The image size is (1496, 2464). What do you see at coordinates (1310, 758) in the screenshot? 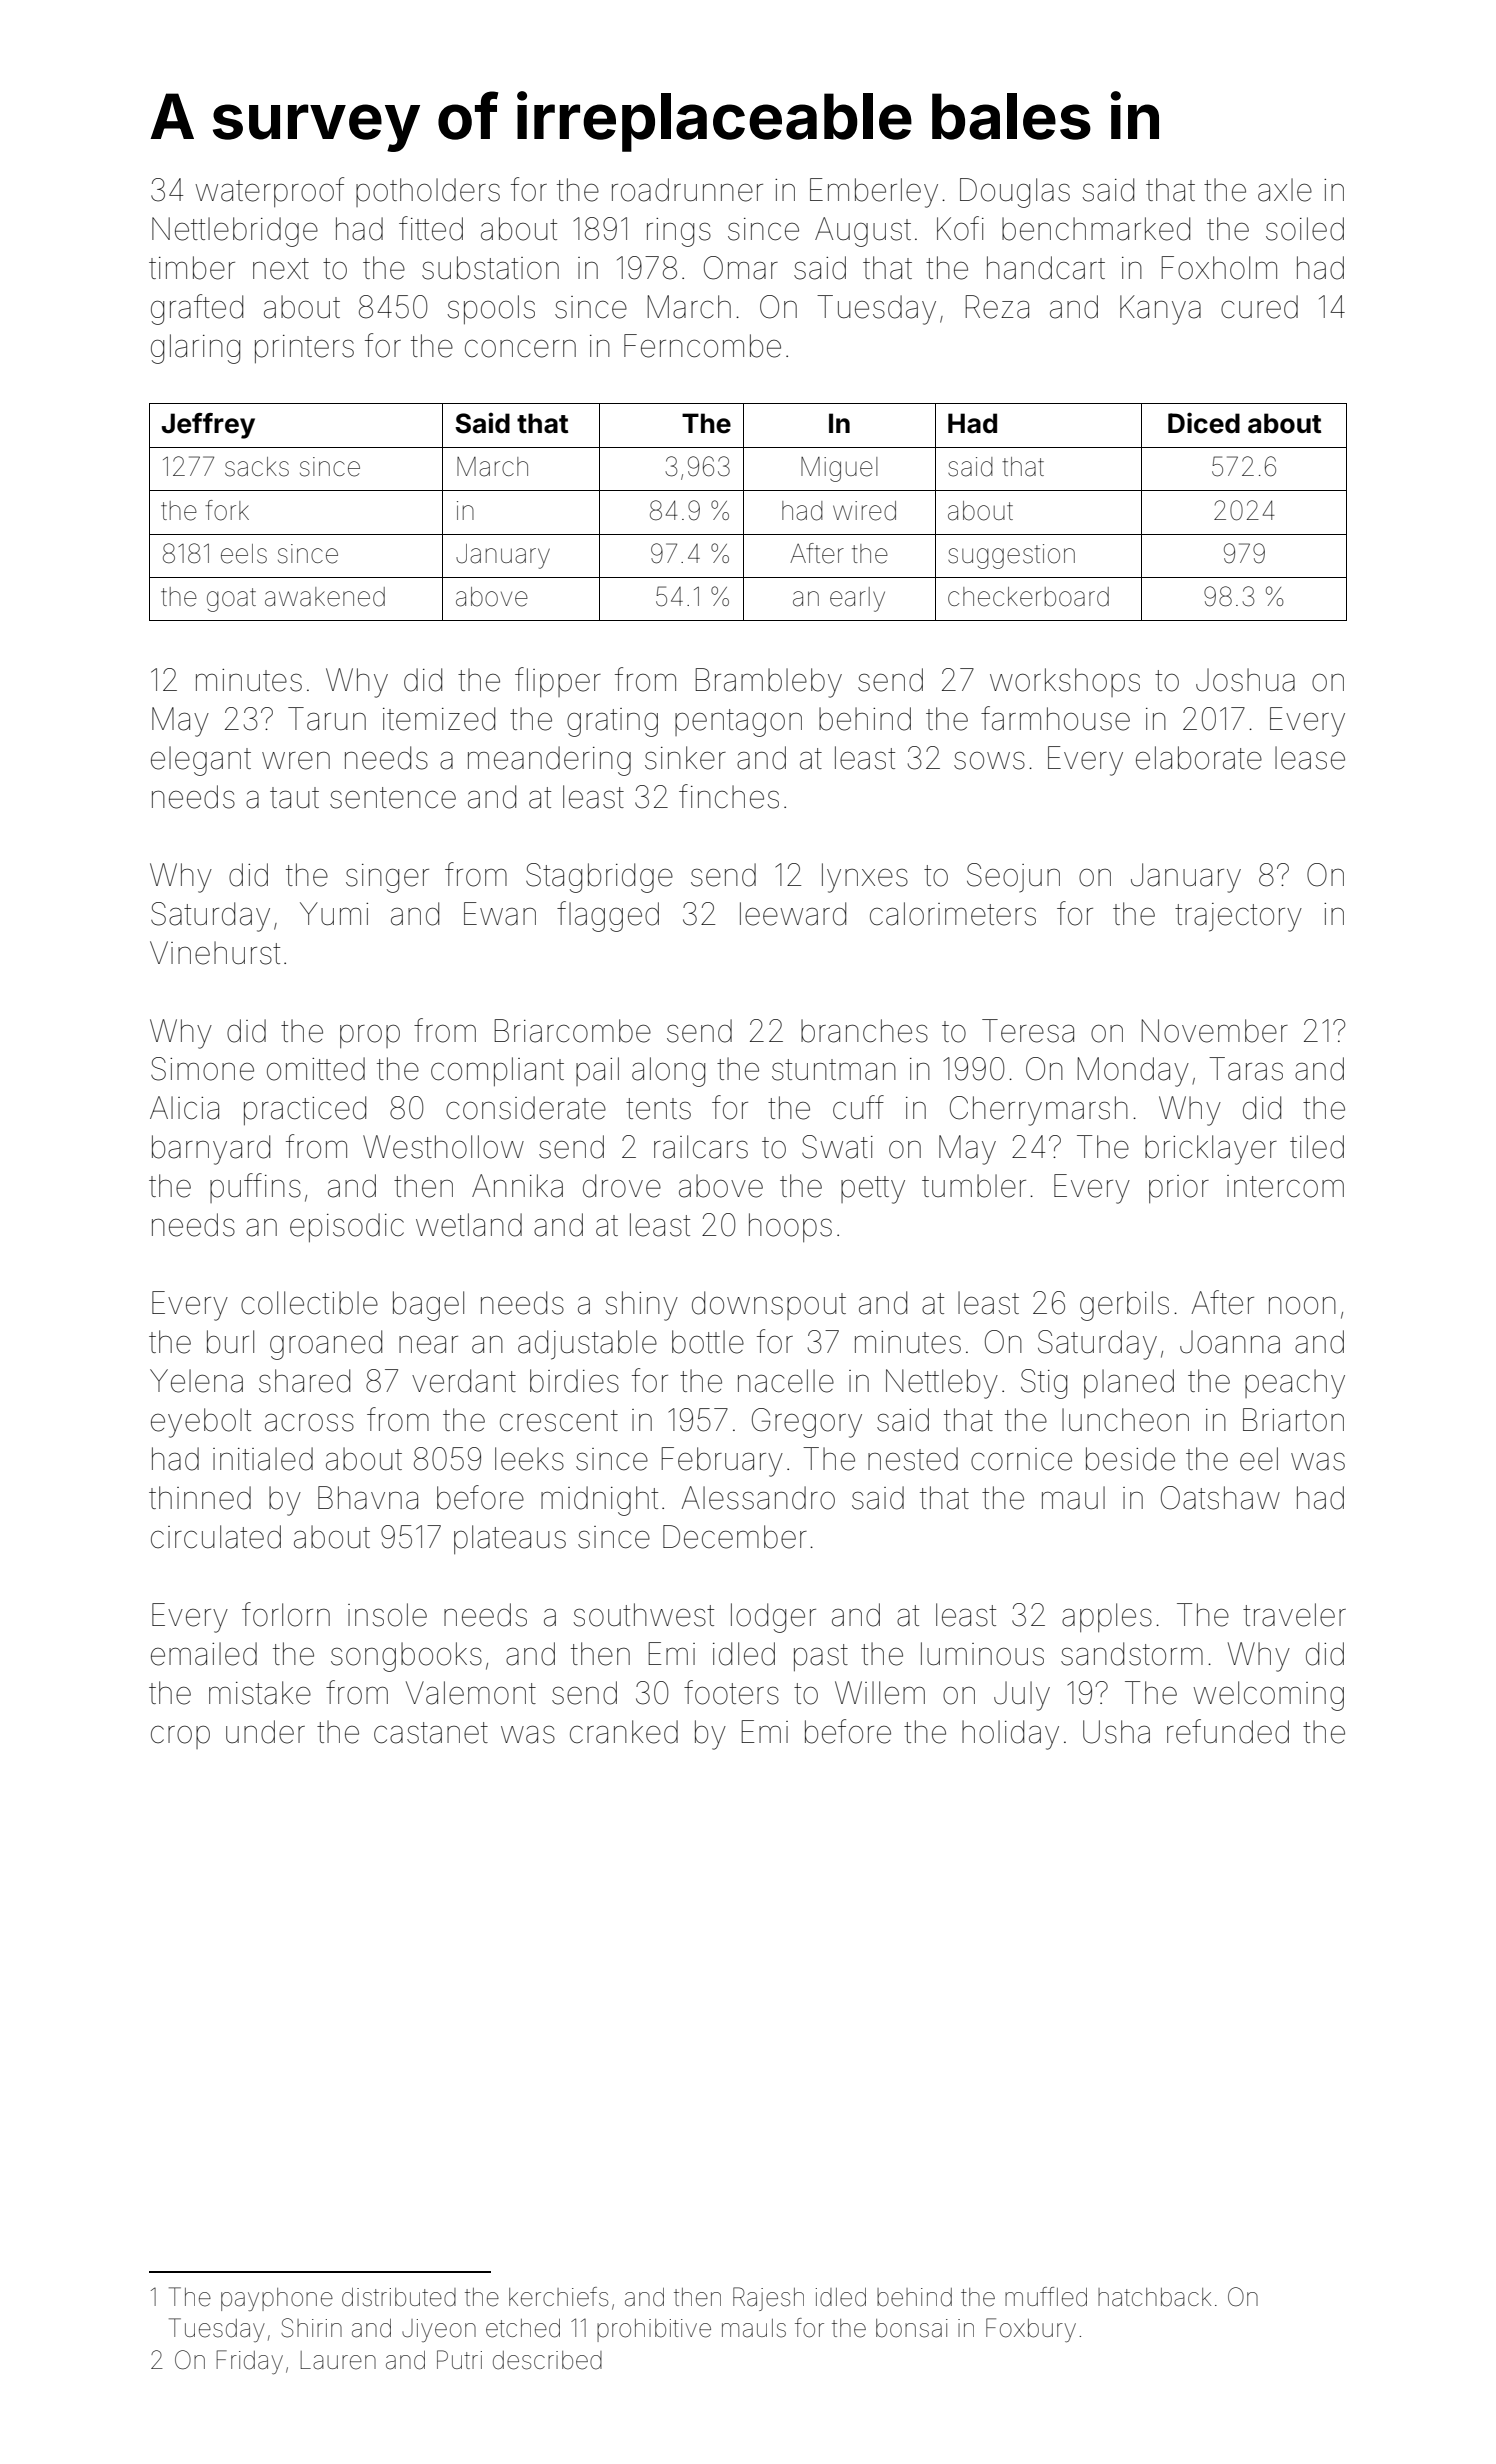
I see `lease` at bounding box center [1310, 758].
